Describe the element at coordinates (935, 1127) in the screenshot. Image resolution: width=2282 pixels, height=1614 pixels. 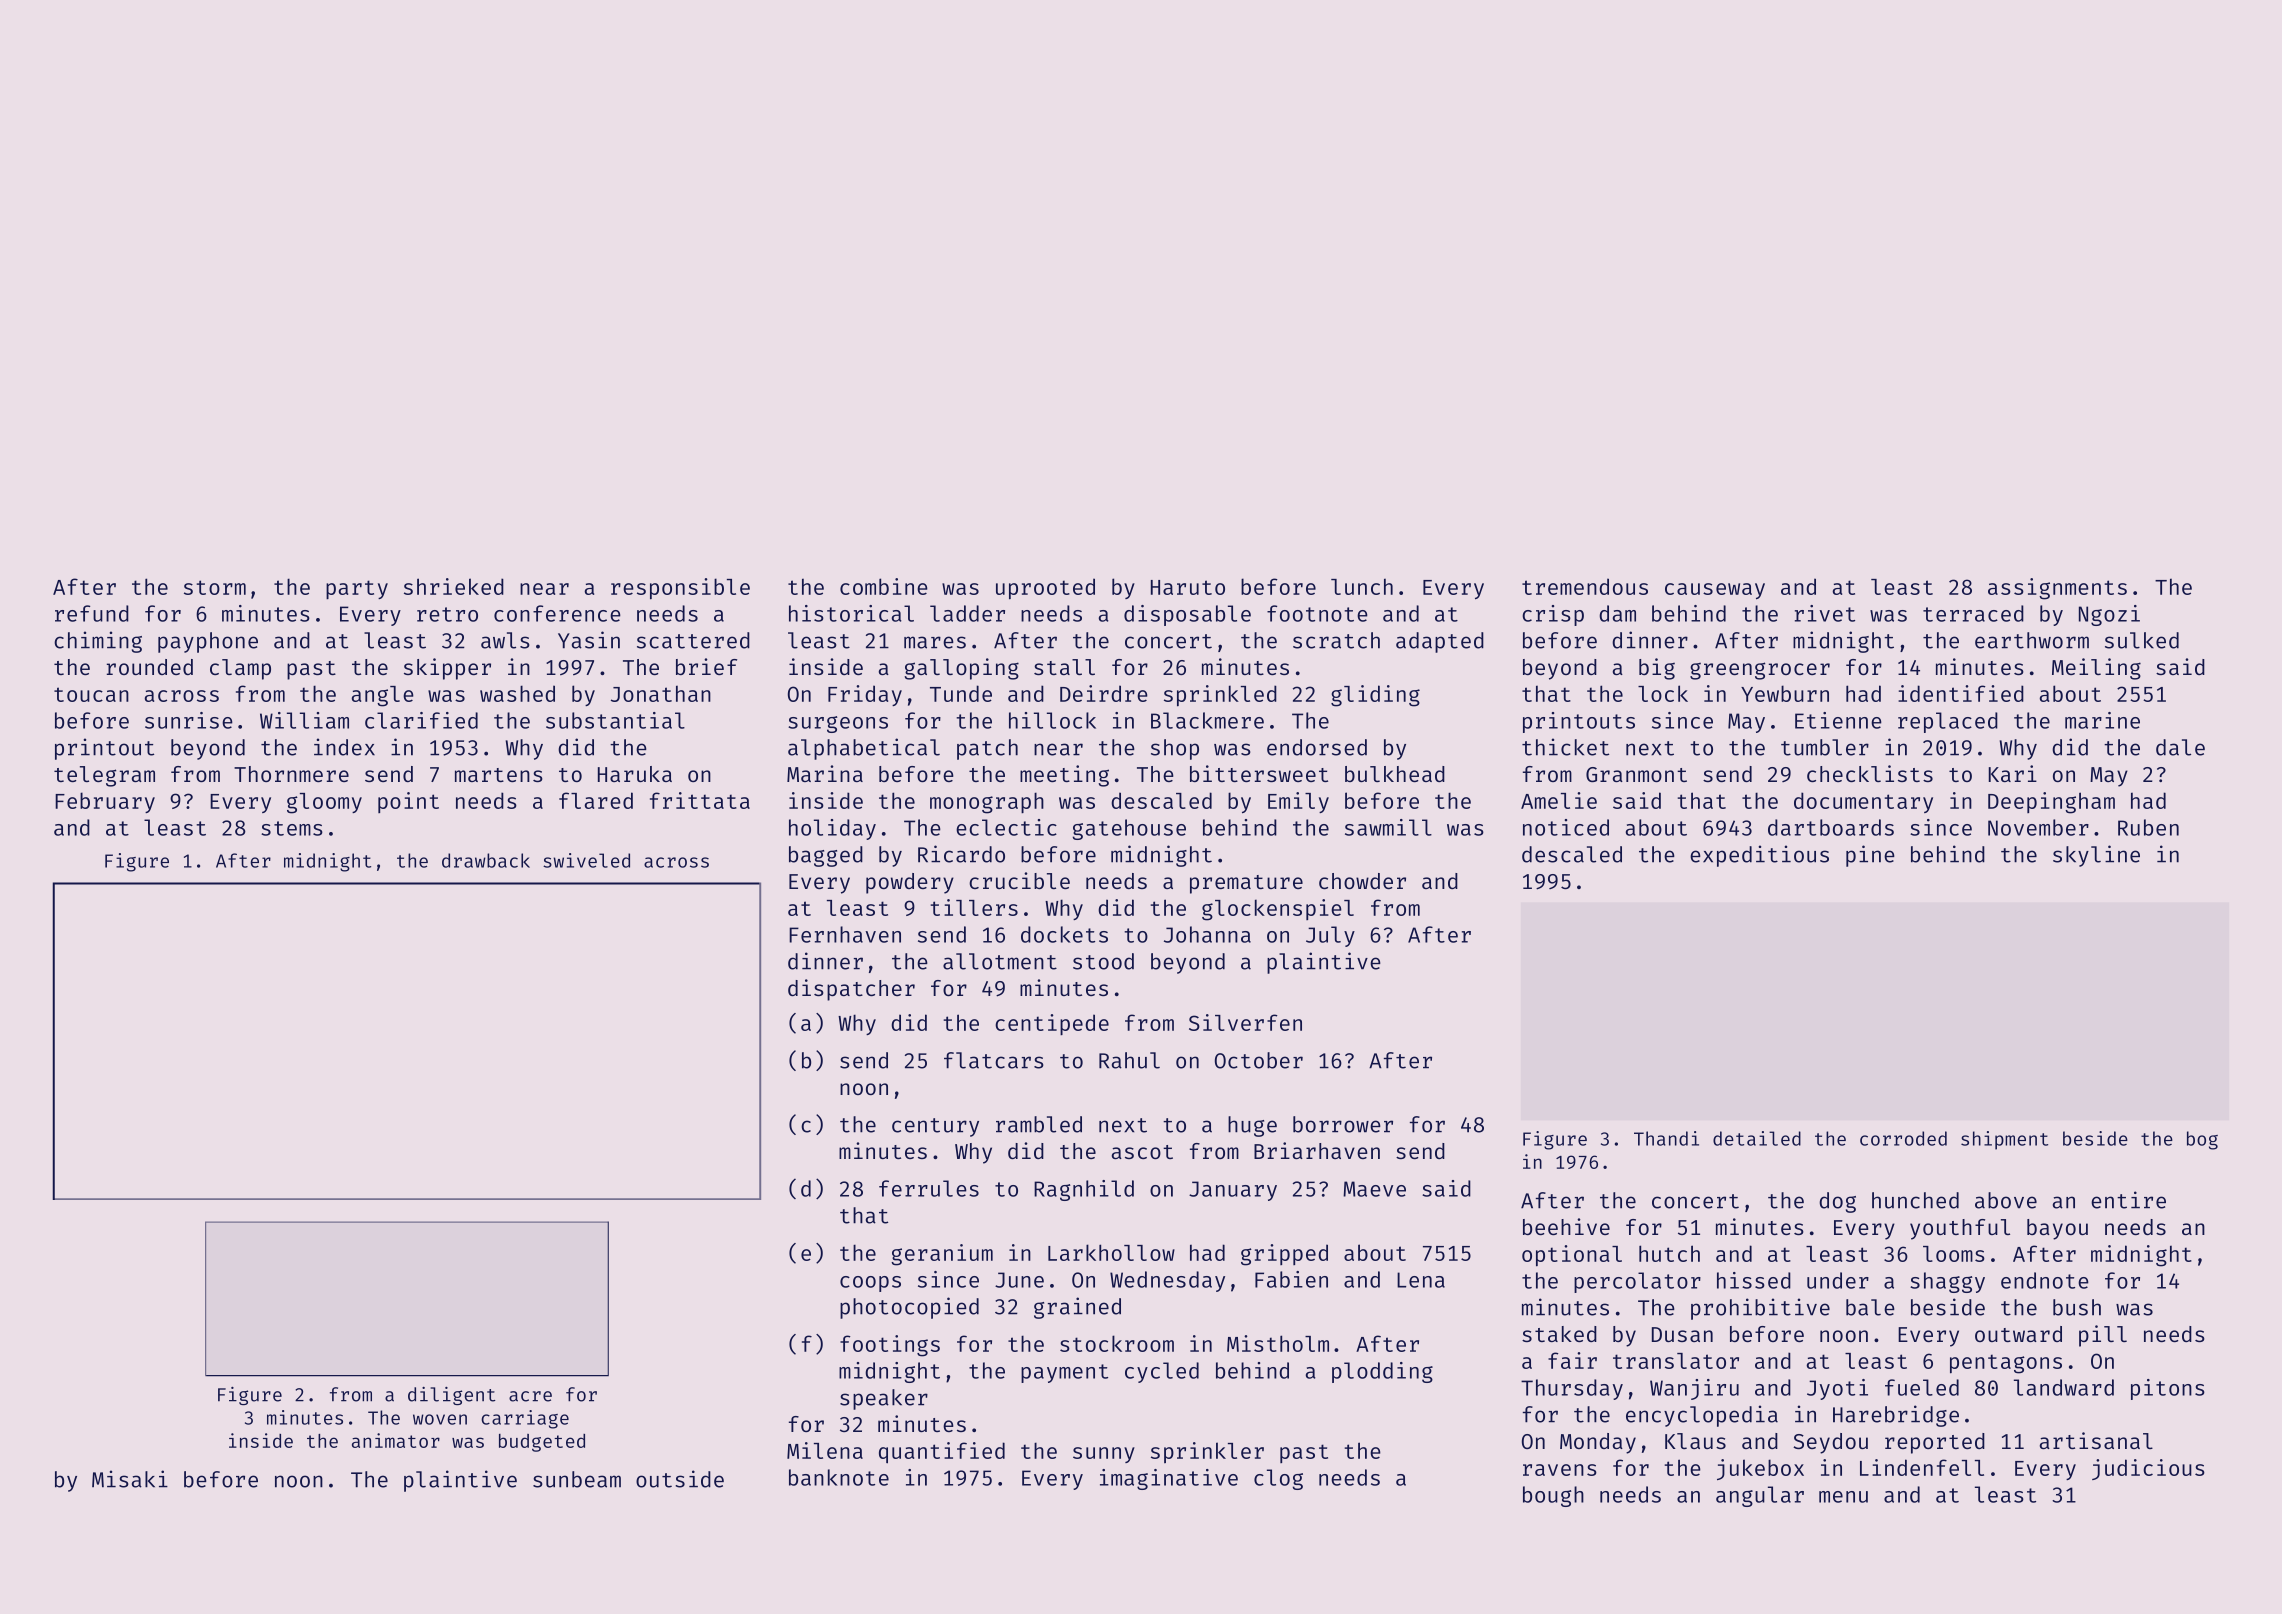
I see `century` at that location.
